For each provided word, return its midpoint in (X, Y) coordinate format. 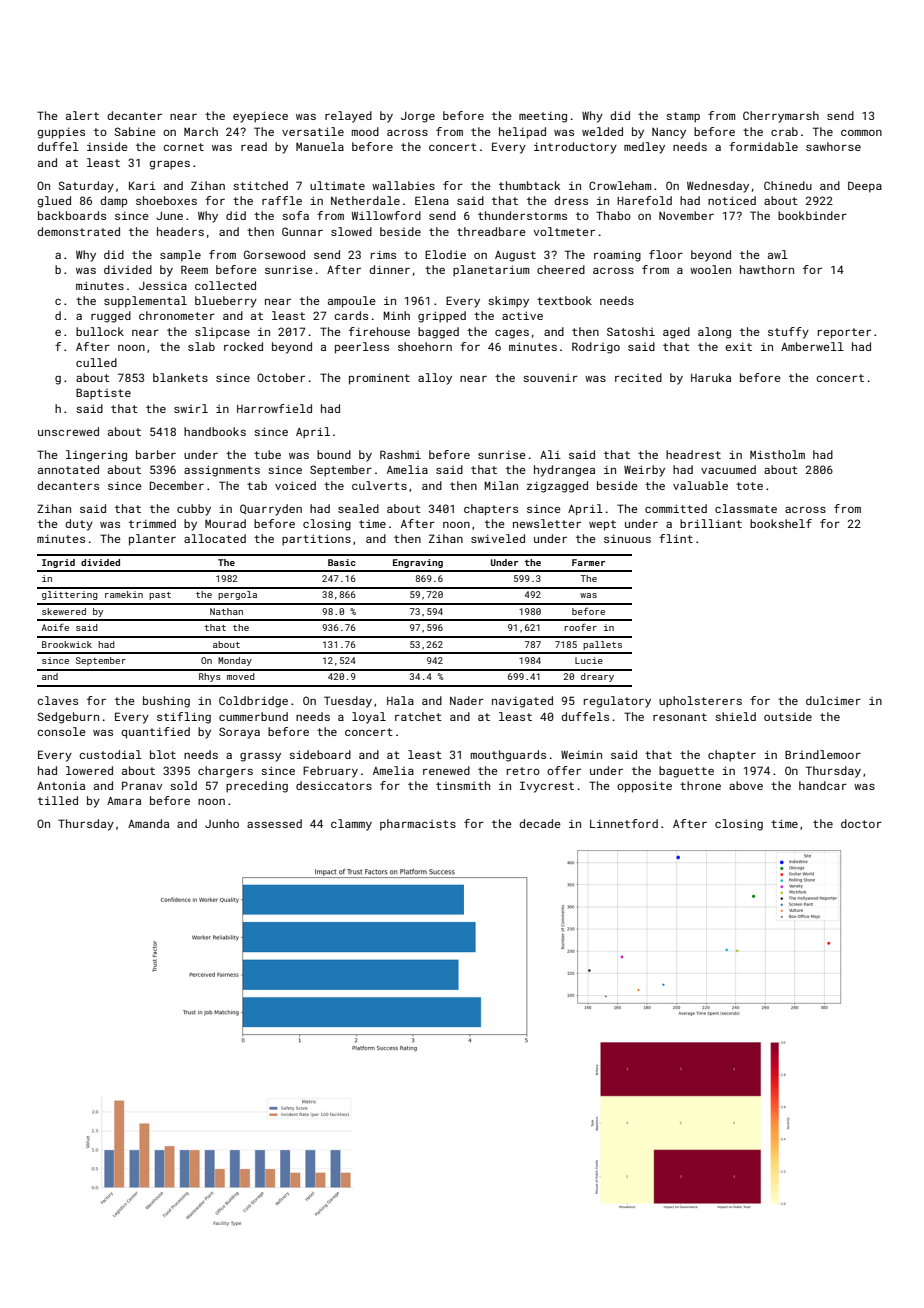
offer (564, 770)
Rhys (210, 677)
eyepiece (260, 117)
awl (778, 254)
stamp (683, 117)
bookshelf (781, 523)
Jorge (418, 117)
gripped (442, 317)
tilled (58, 800)
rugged (111, 317)
